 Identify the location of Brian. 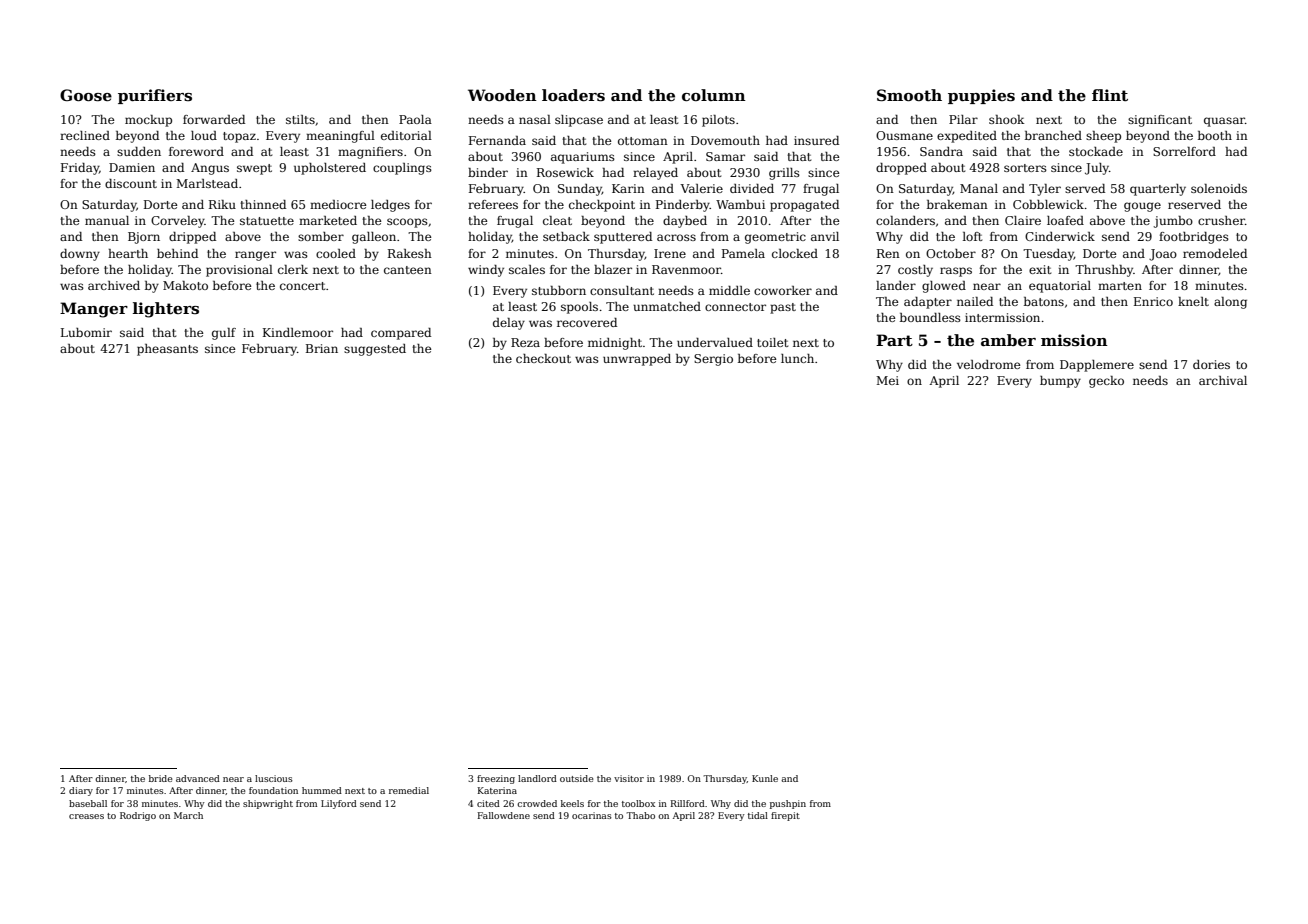
(322, 348).
